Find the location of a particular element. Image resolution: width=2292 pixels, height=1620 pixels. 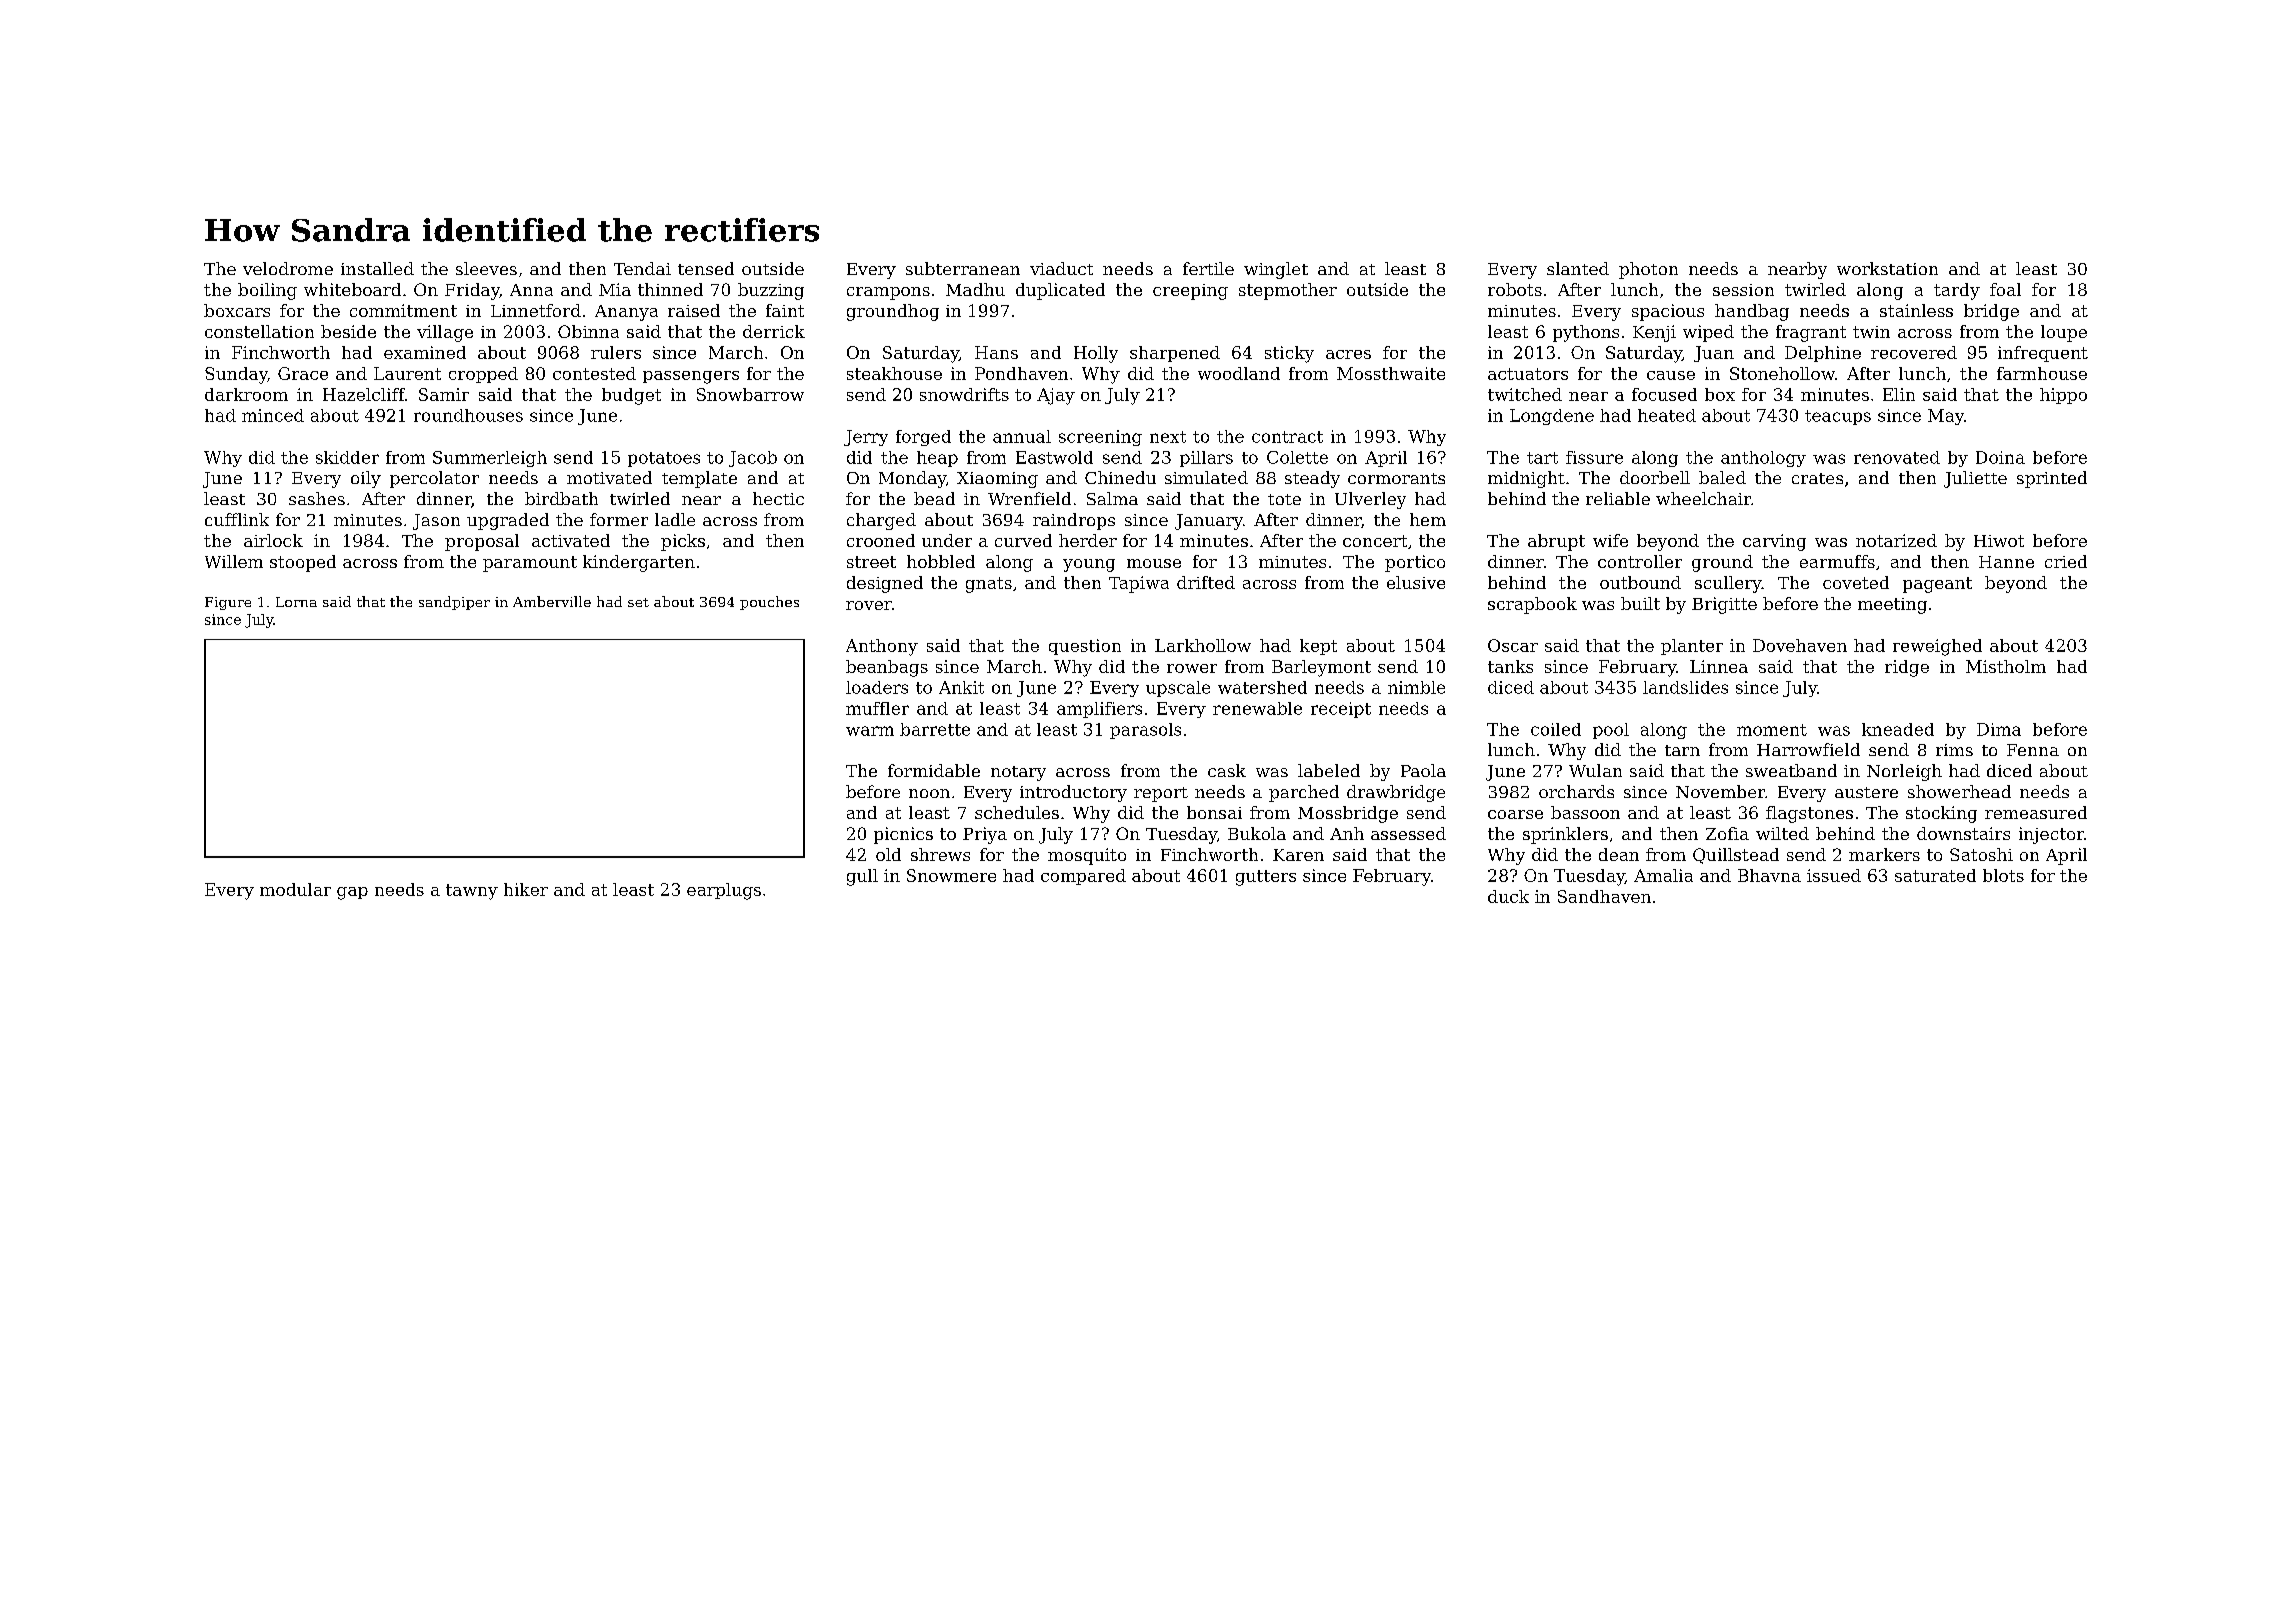

warm is located at coordinates (870, 731).
